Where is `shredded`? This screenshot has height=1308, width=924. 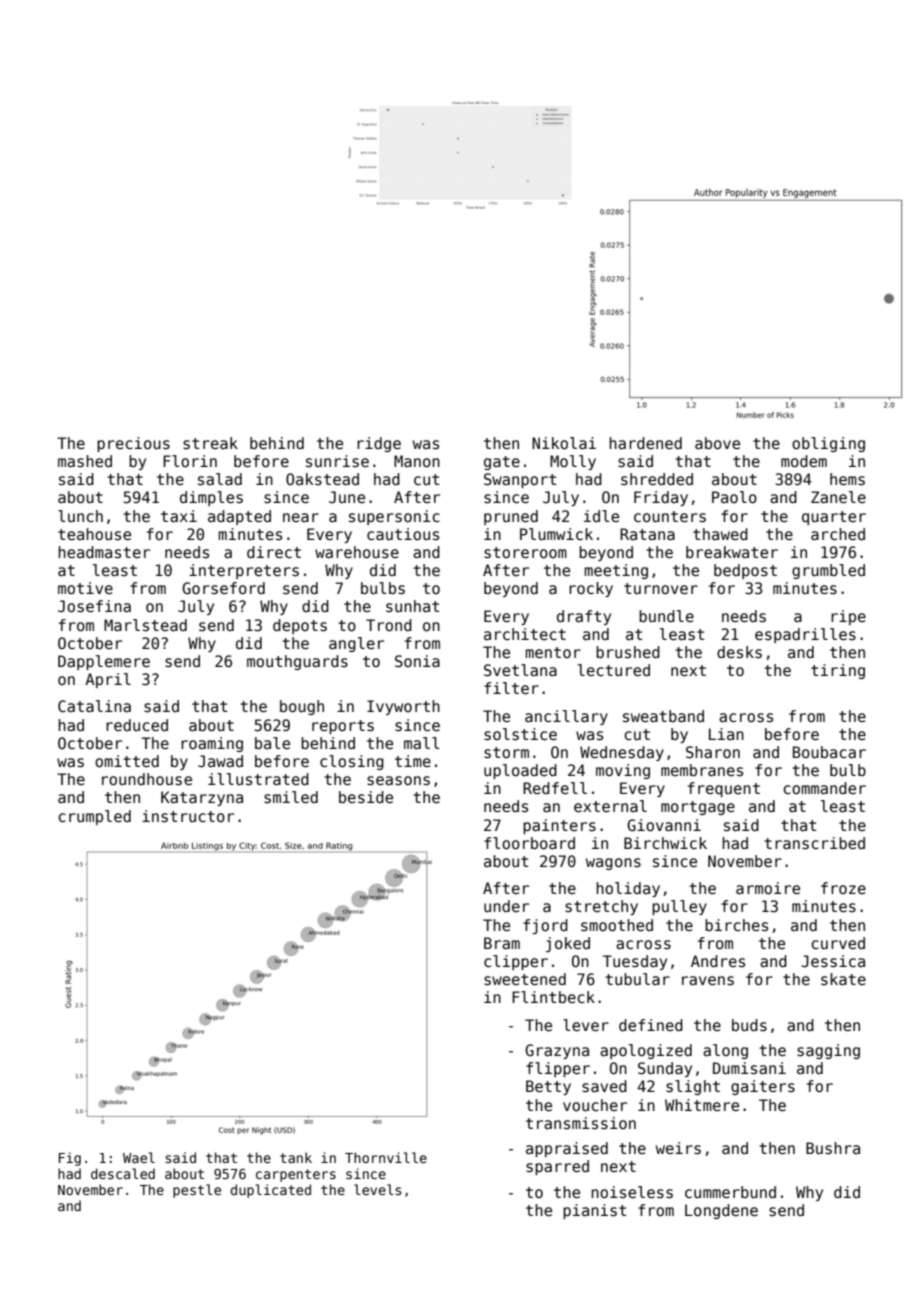 shredded is located at coordinates (657, 479).
